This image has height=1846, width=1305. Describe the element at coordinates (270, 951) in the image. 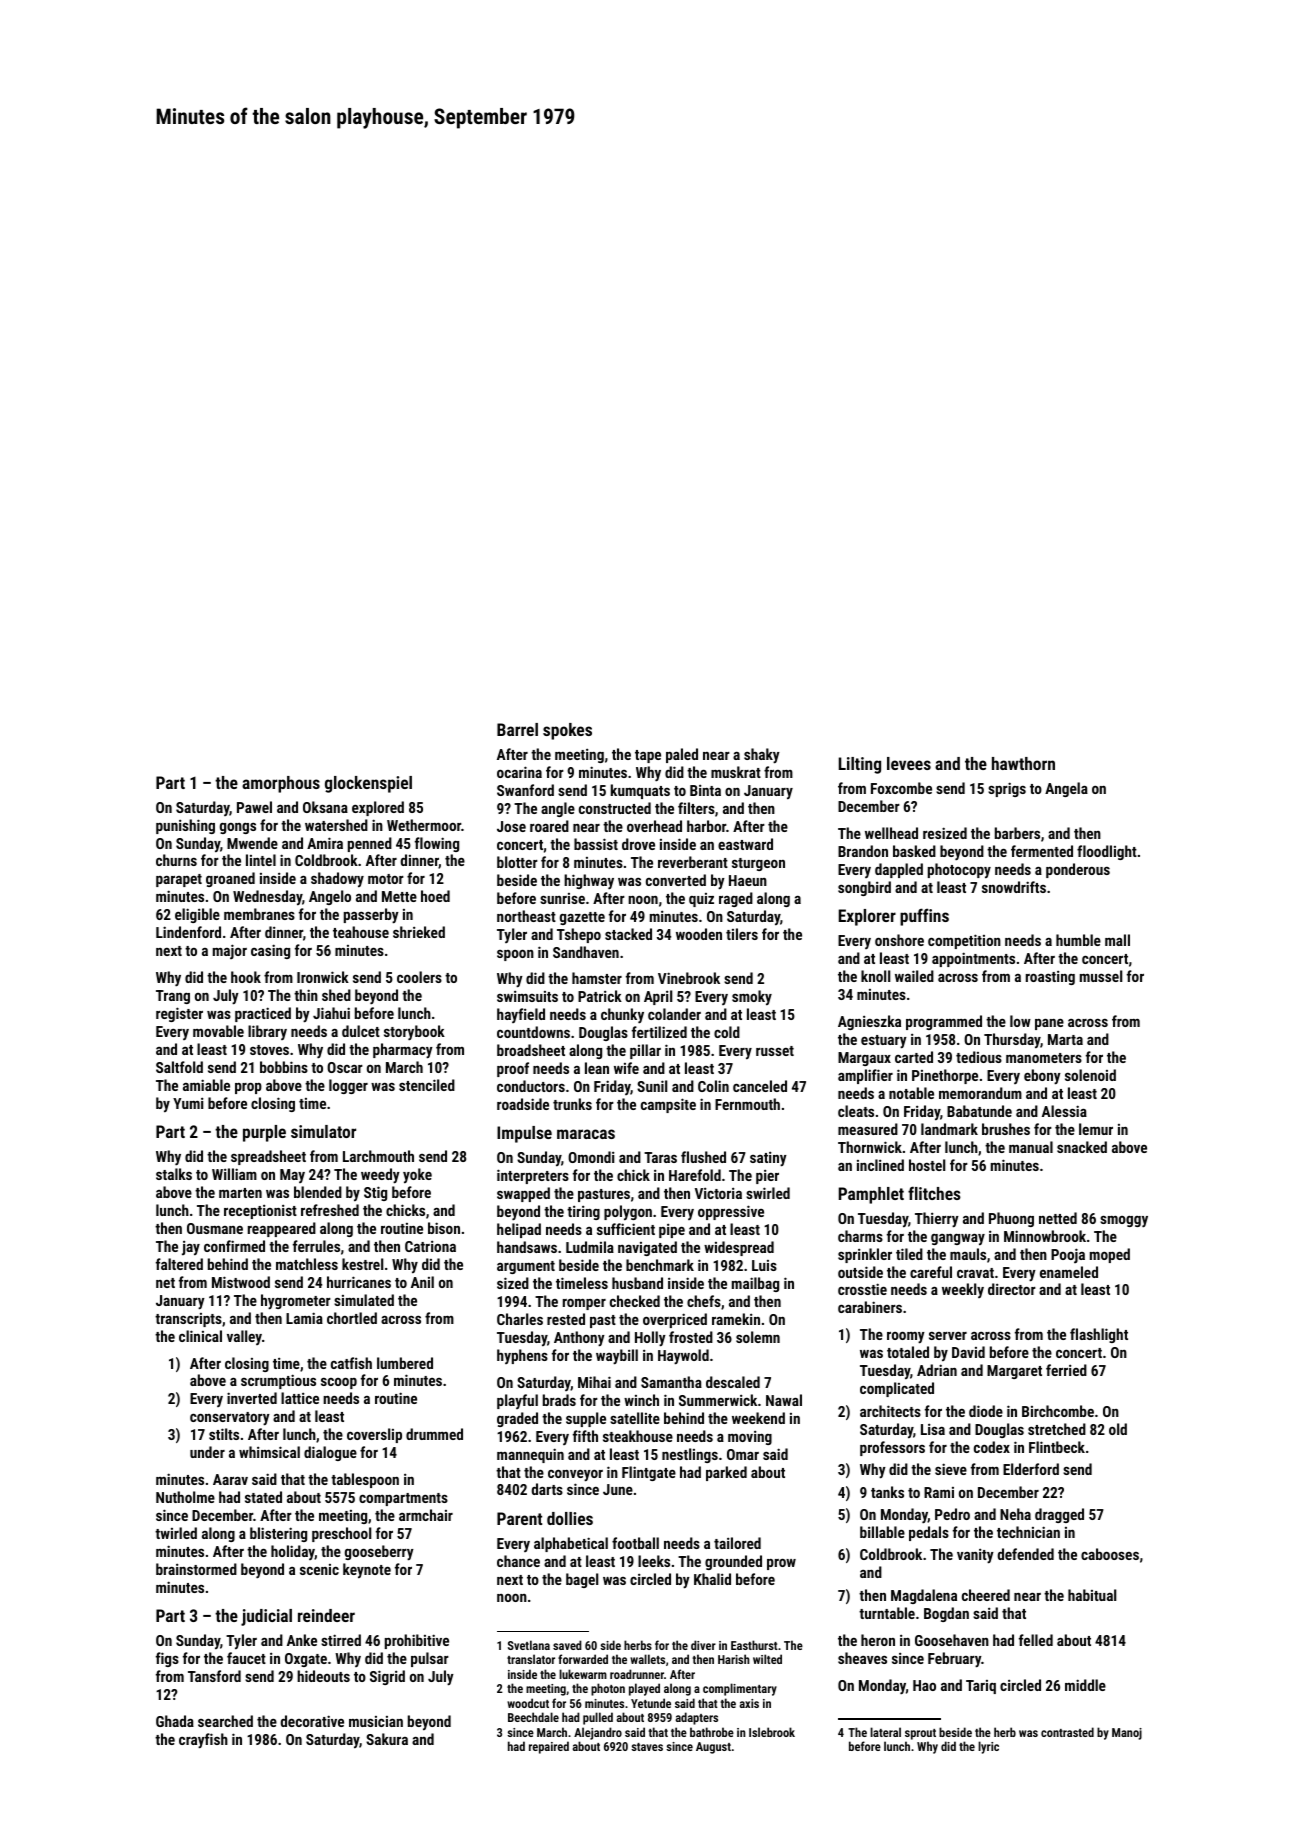

I see `casing` at that location.
